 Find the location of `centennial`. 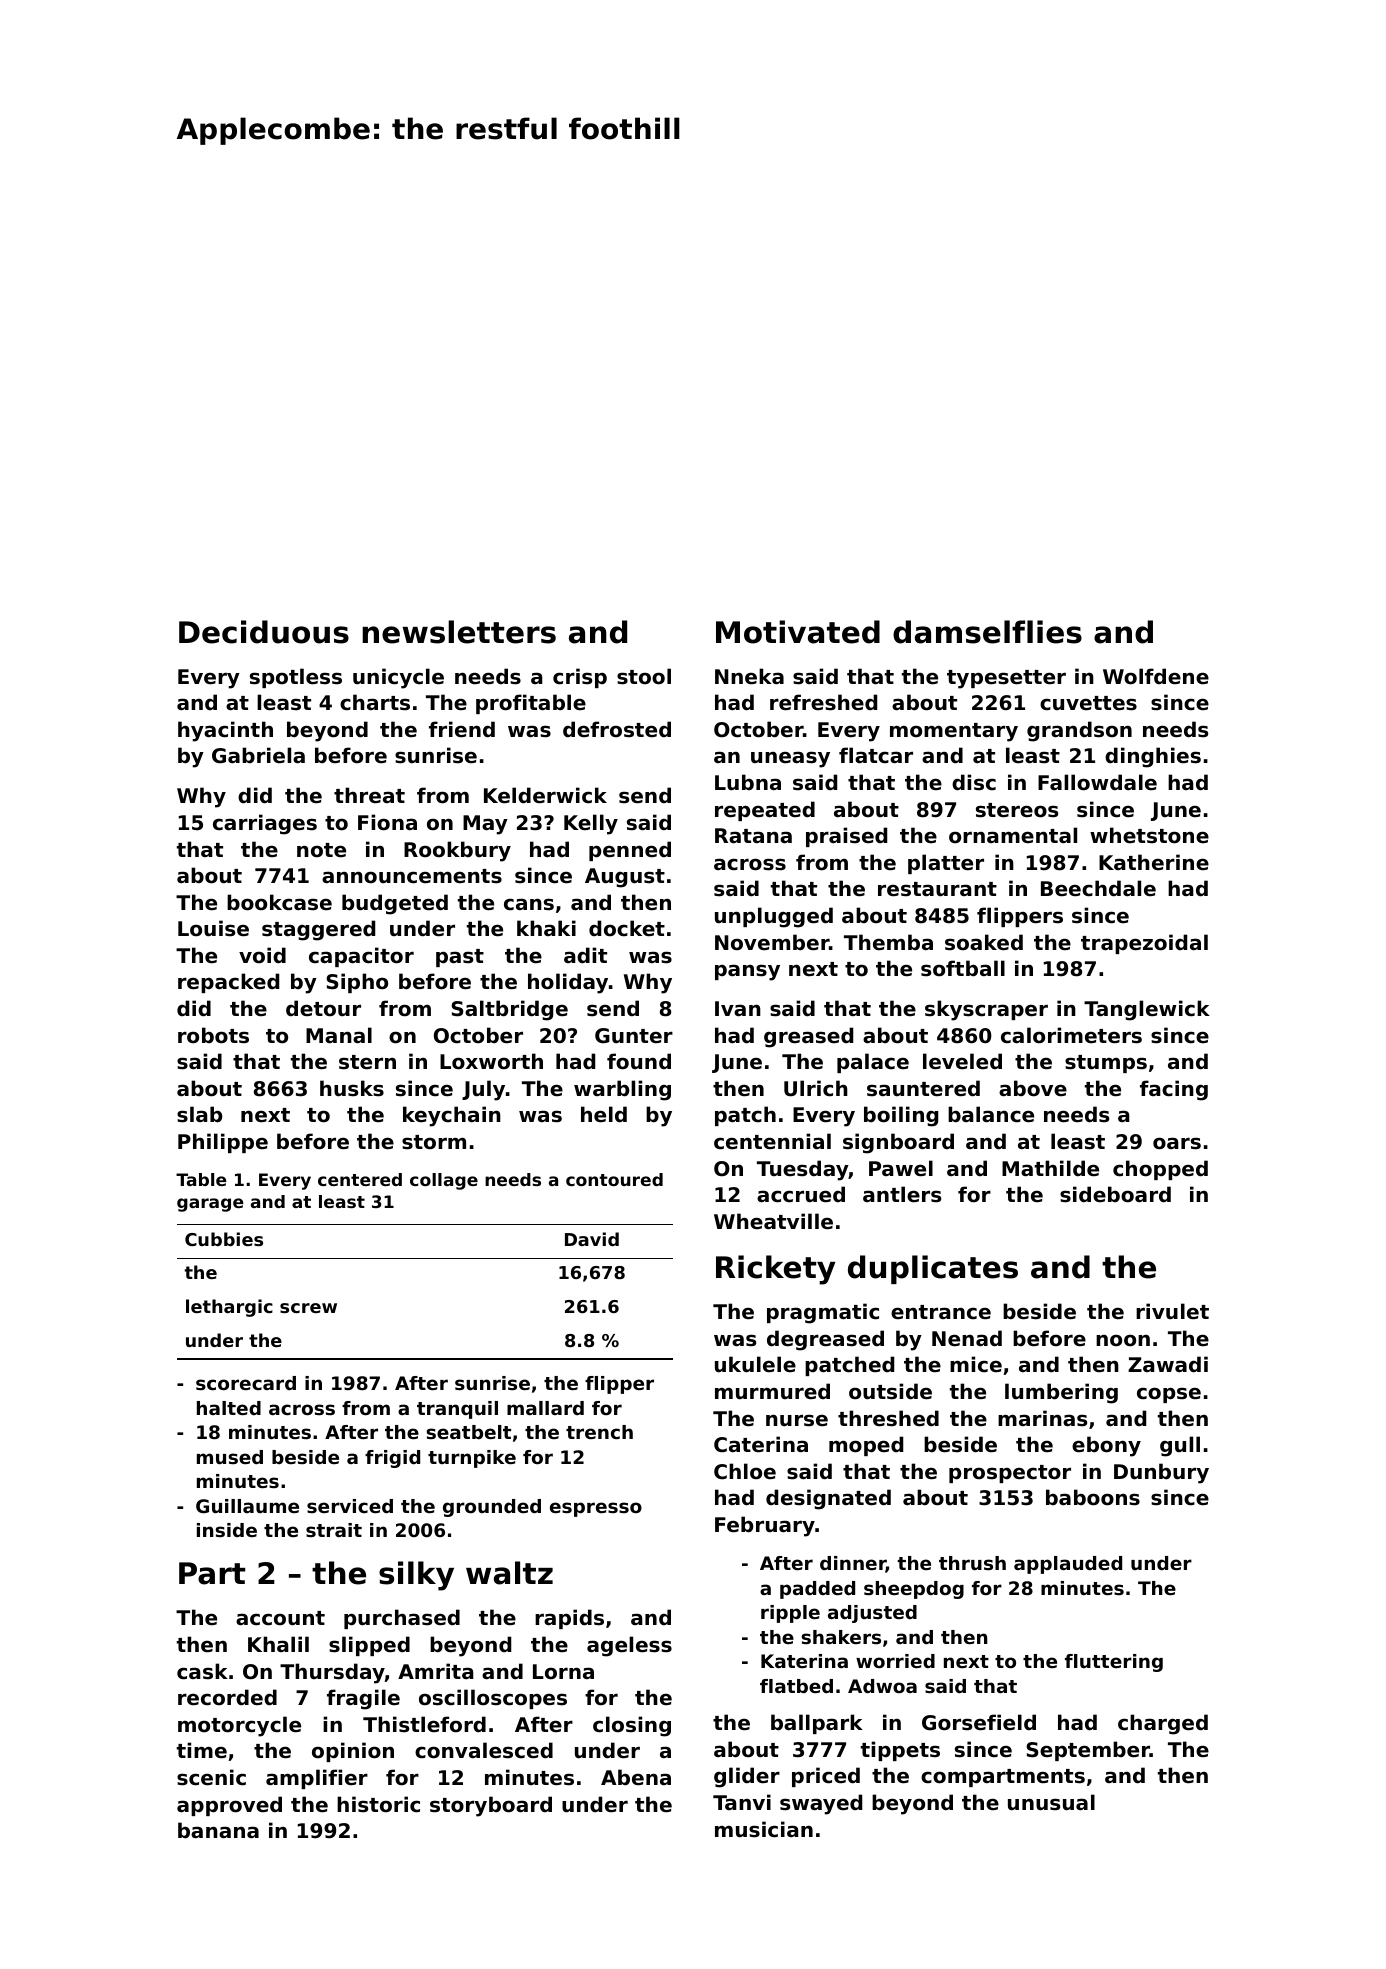

centennial is located at coordinates (772, 1141).
